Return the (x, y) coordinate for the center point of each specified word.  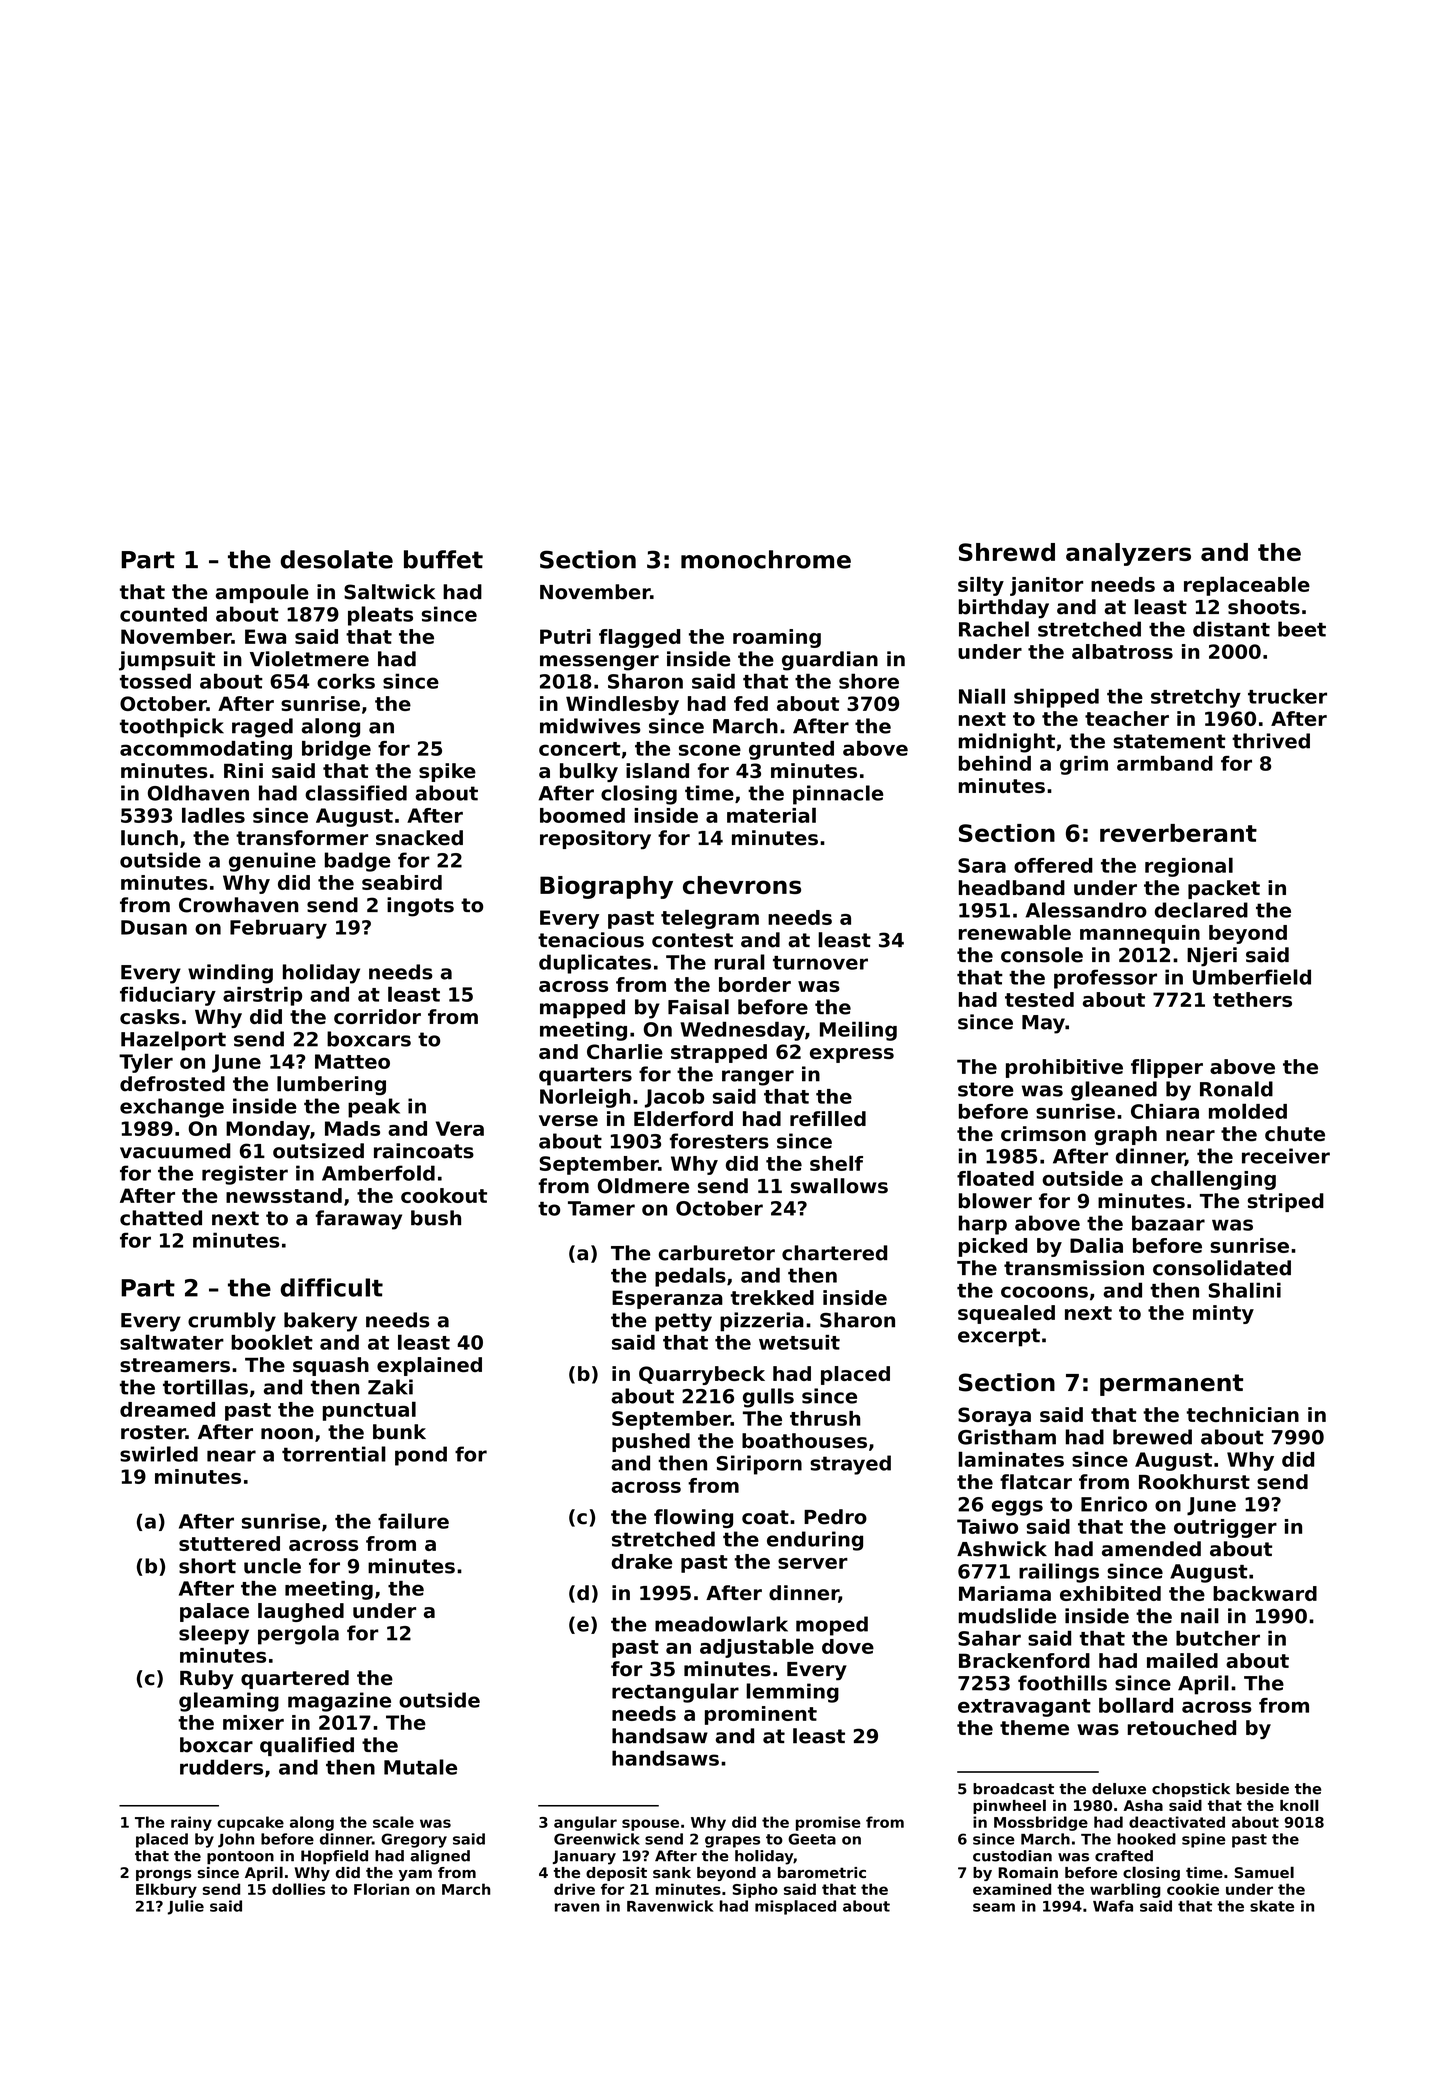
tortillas (205, 1387)
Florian (381, 1889)
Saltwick (389, 592)
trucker (1287, 696)
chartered (834, 1253)
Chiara (1165, 1111)
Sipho (755, 1890)
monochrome (766, 559)
